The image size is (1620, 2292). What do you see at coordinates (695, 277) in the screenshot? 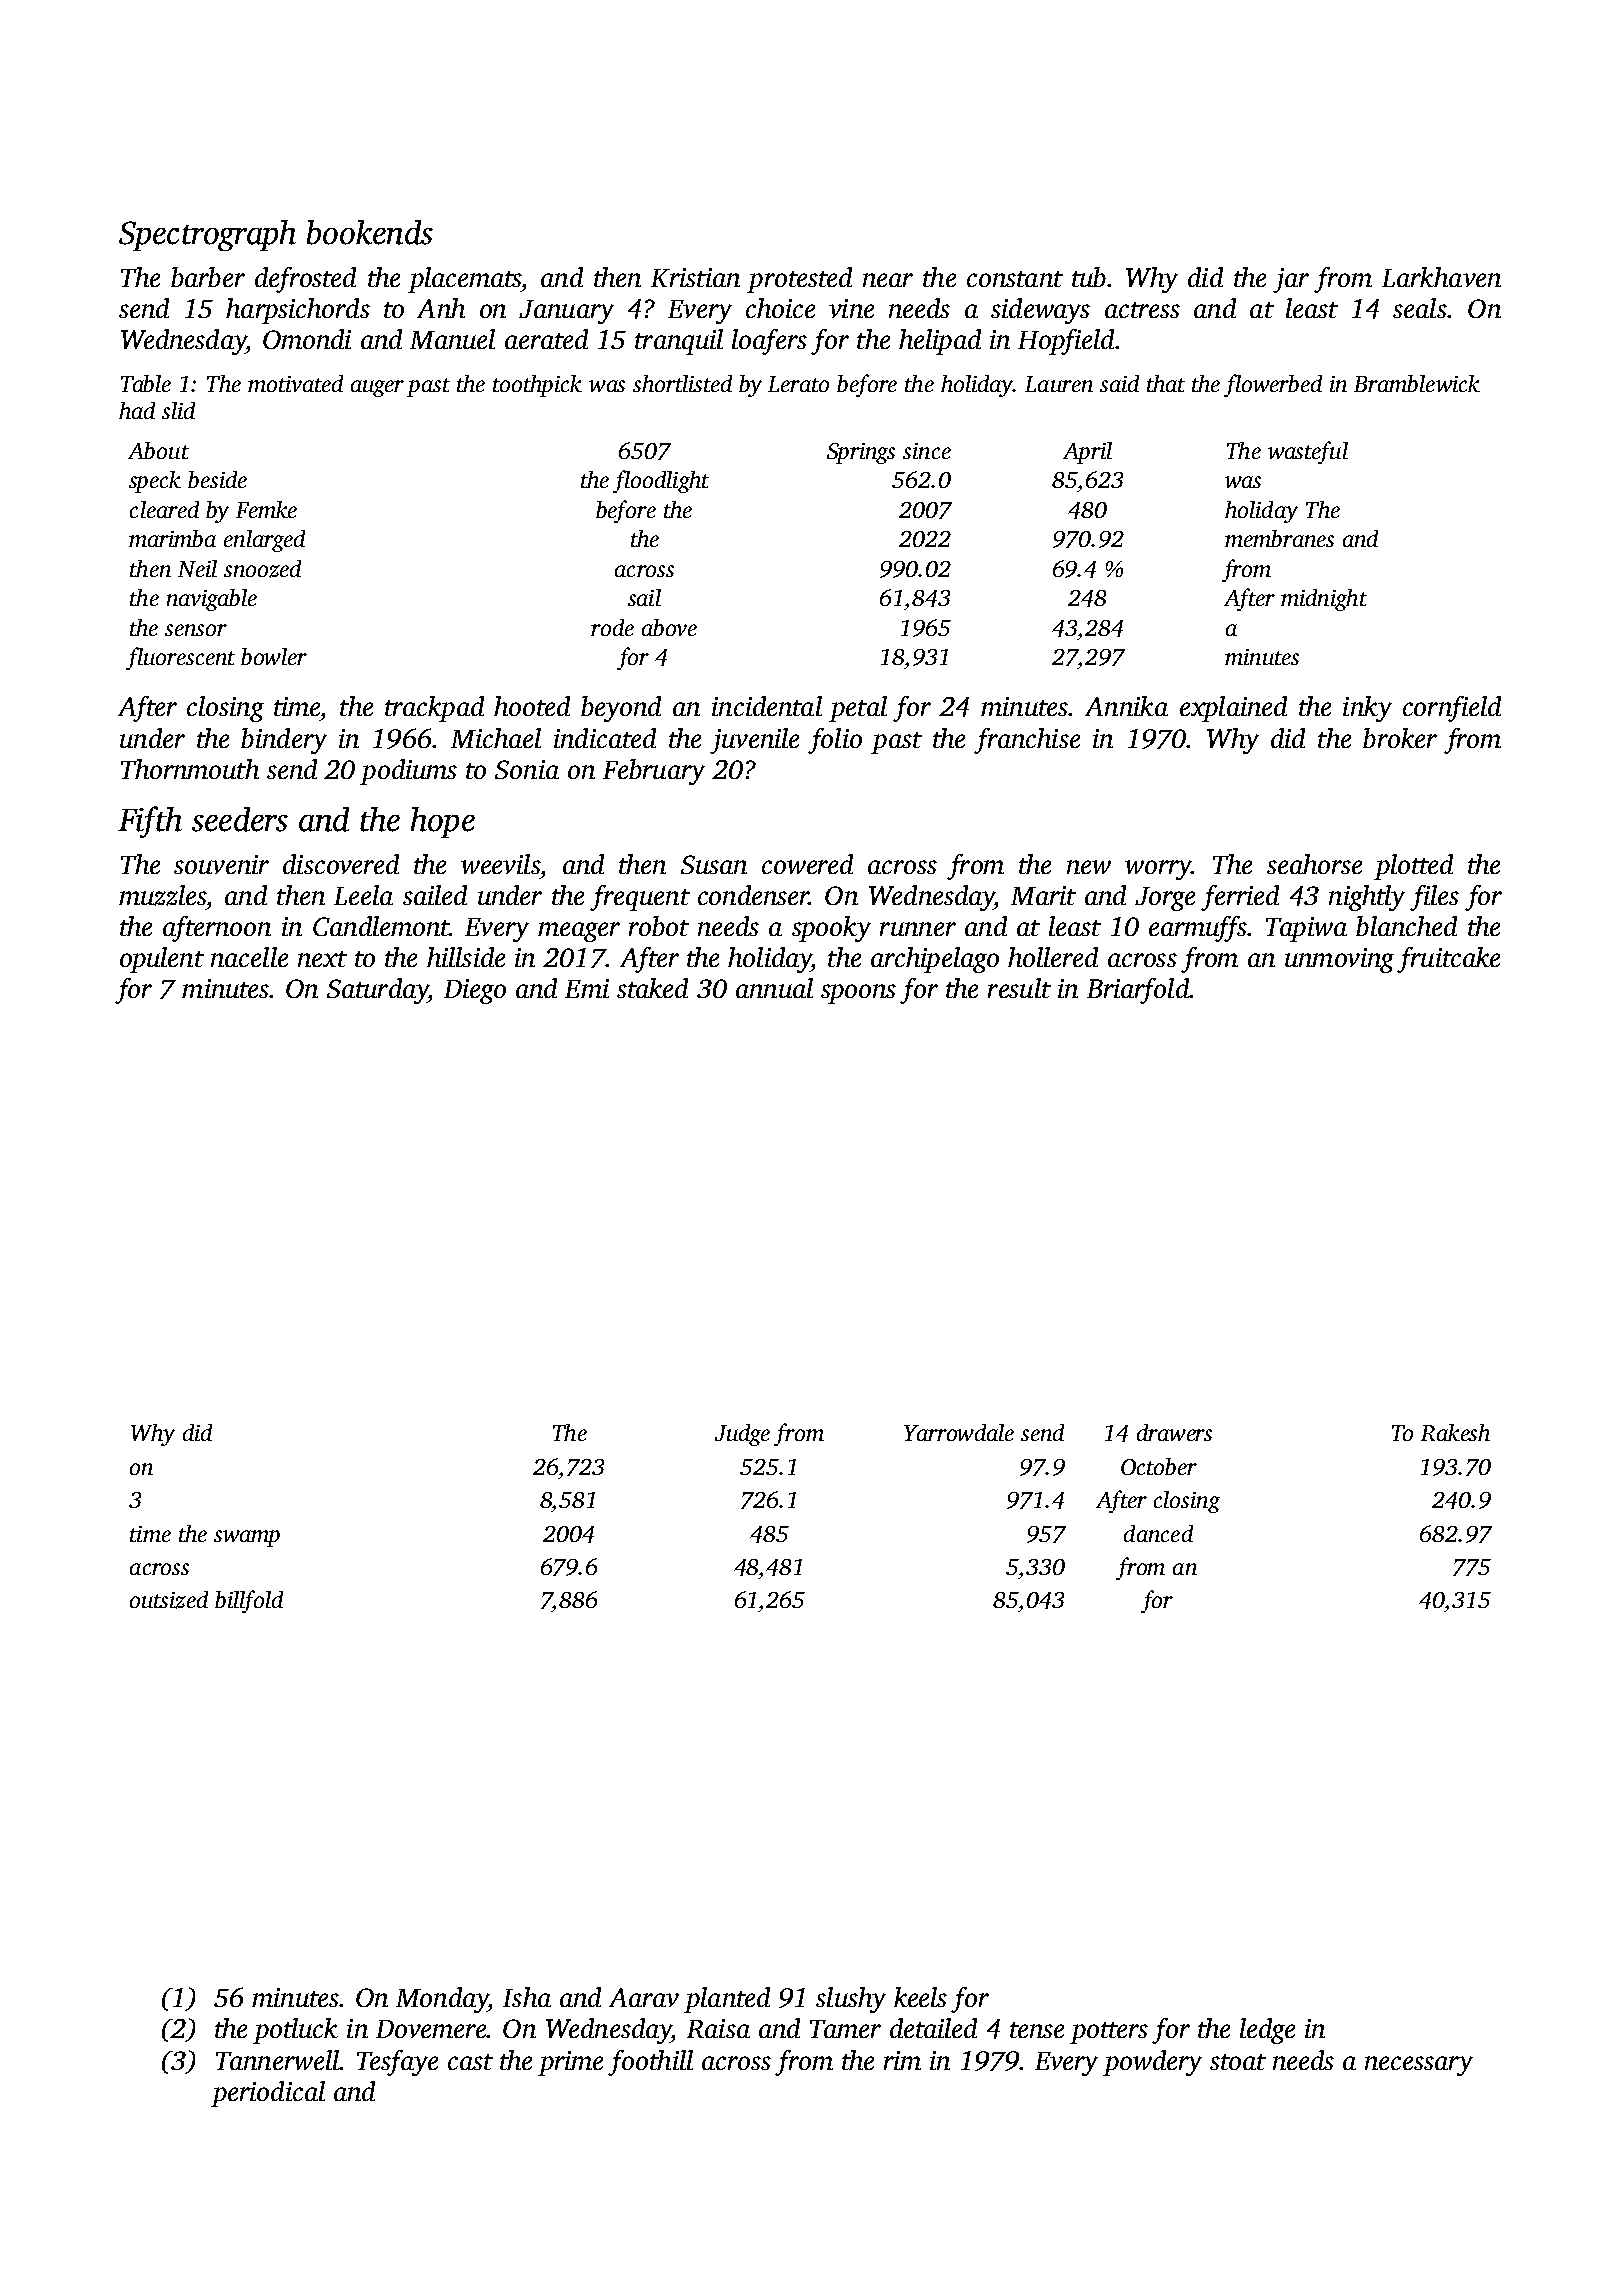
I see `Kristian` at bounding box center [695, 277].
